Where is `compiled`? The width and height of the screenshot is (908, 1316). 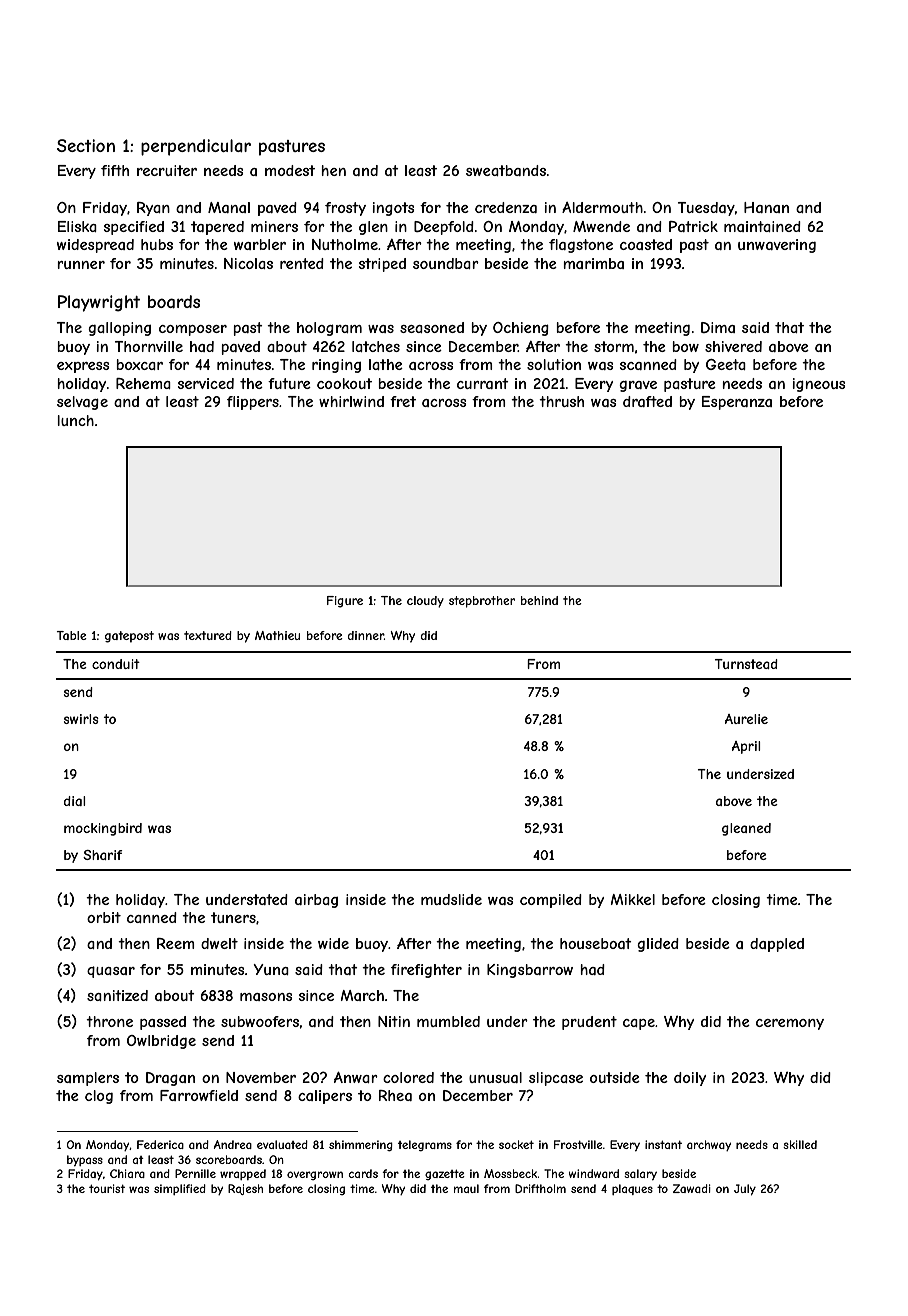 compiled is located at coordinates (551, 901).
